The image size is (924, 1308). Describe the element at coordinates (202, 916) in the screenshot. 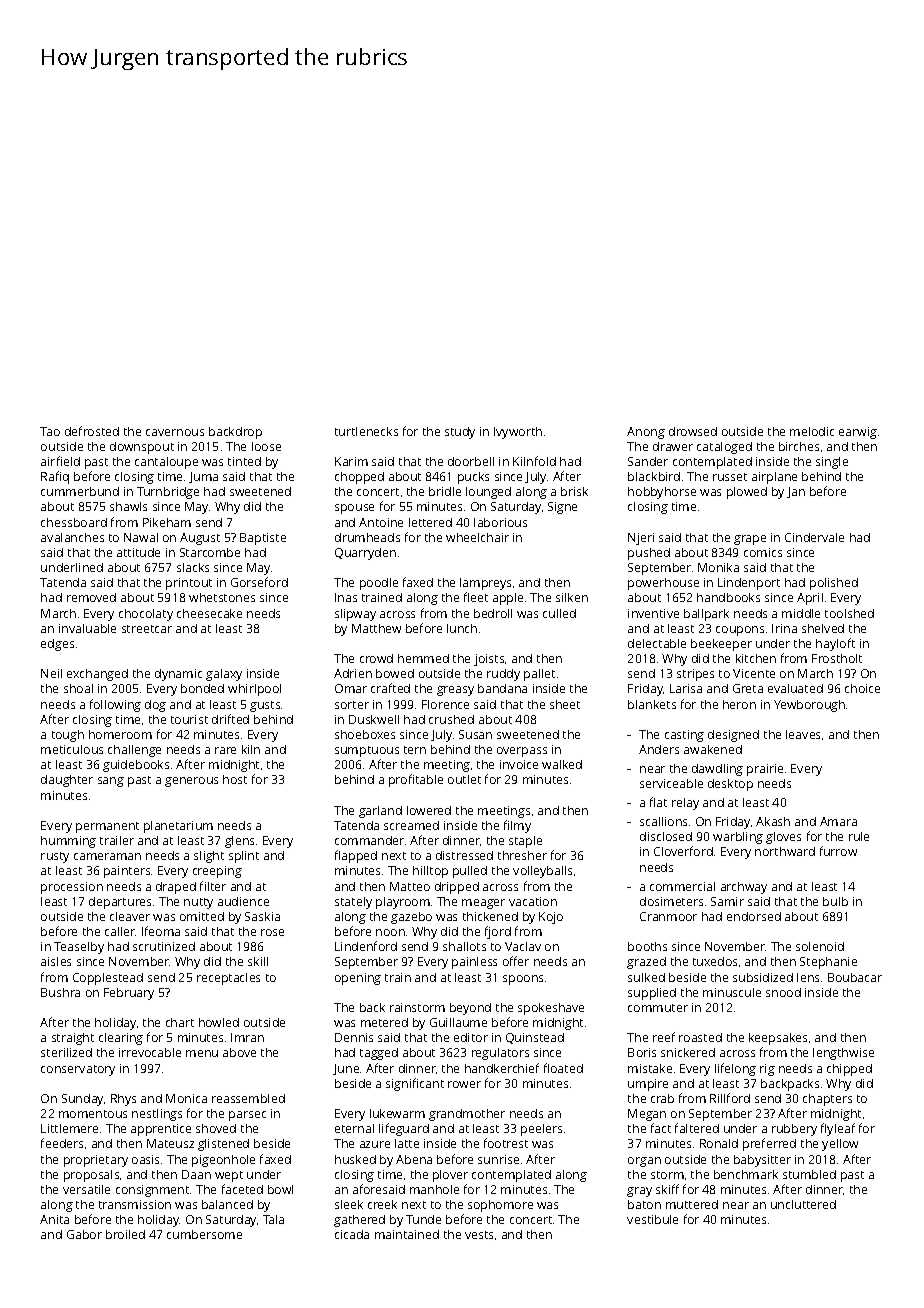

I see `omitted` at that location.
